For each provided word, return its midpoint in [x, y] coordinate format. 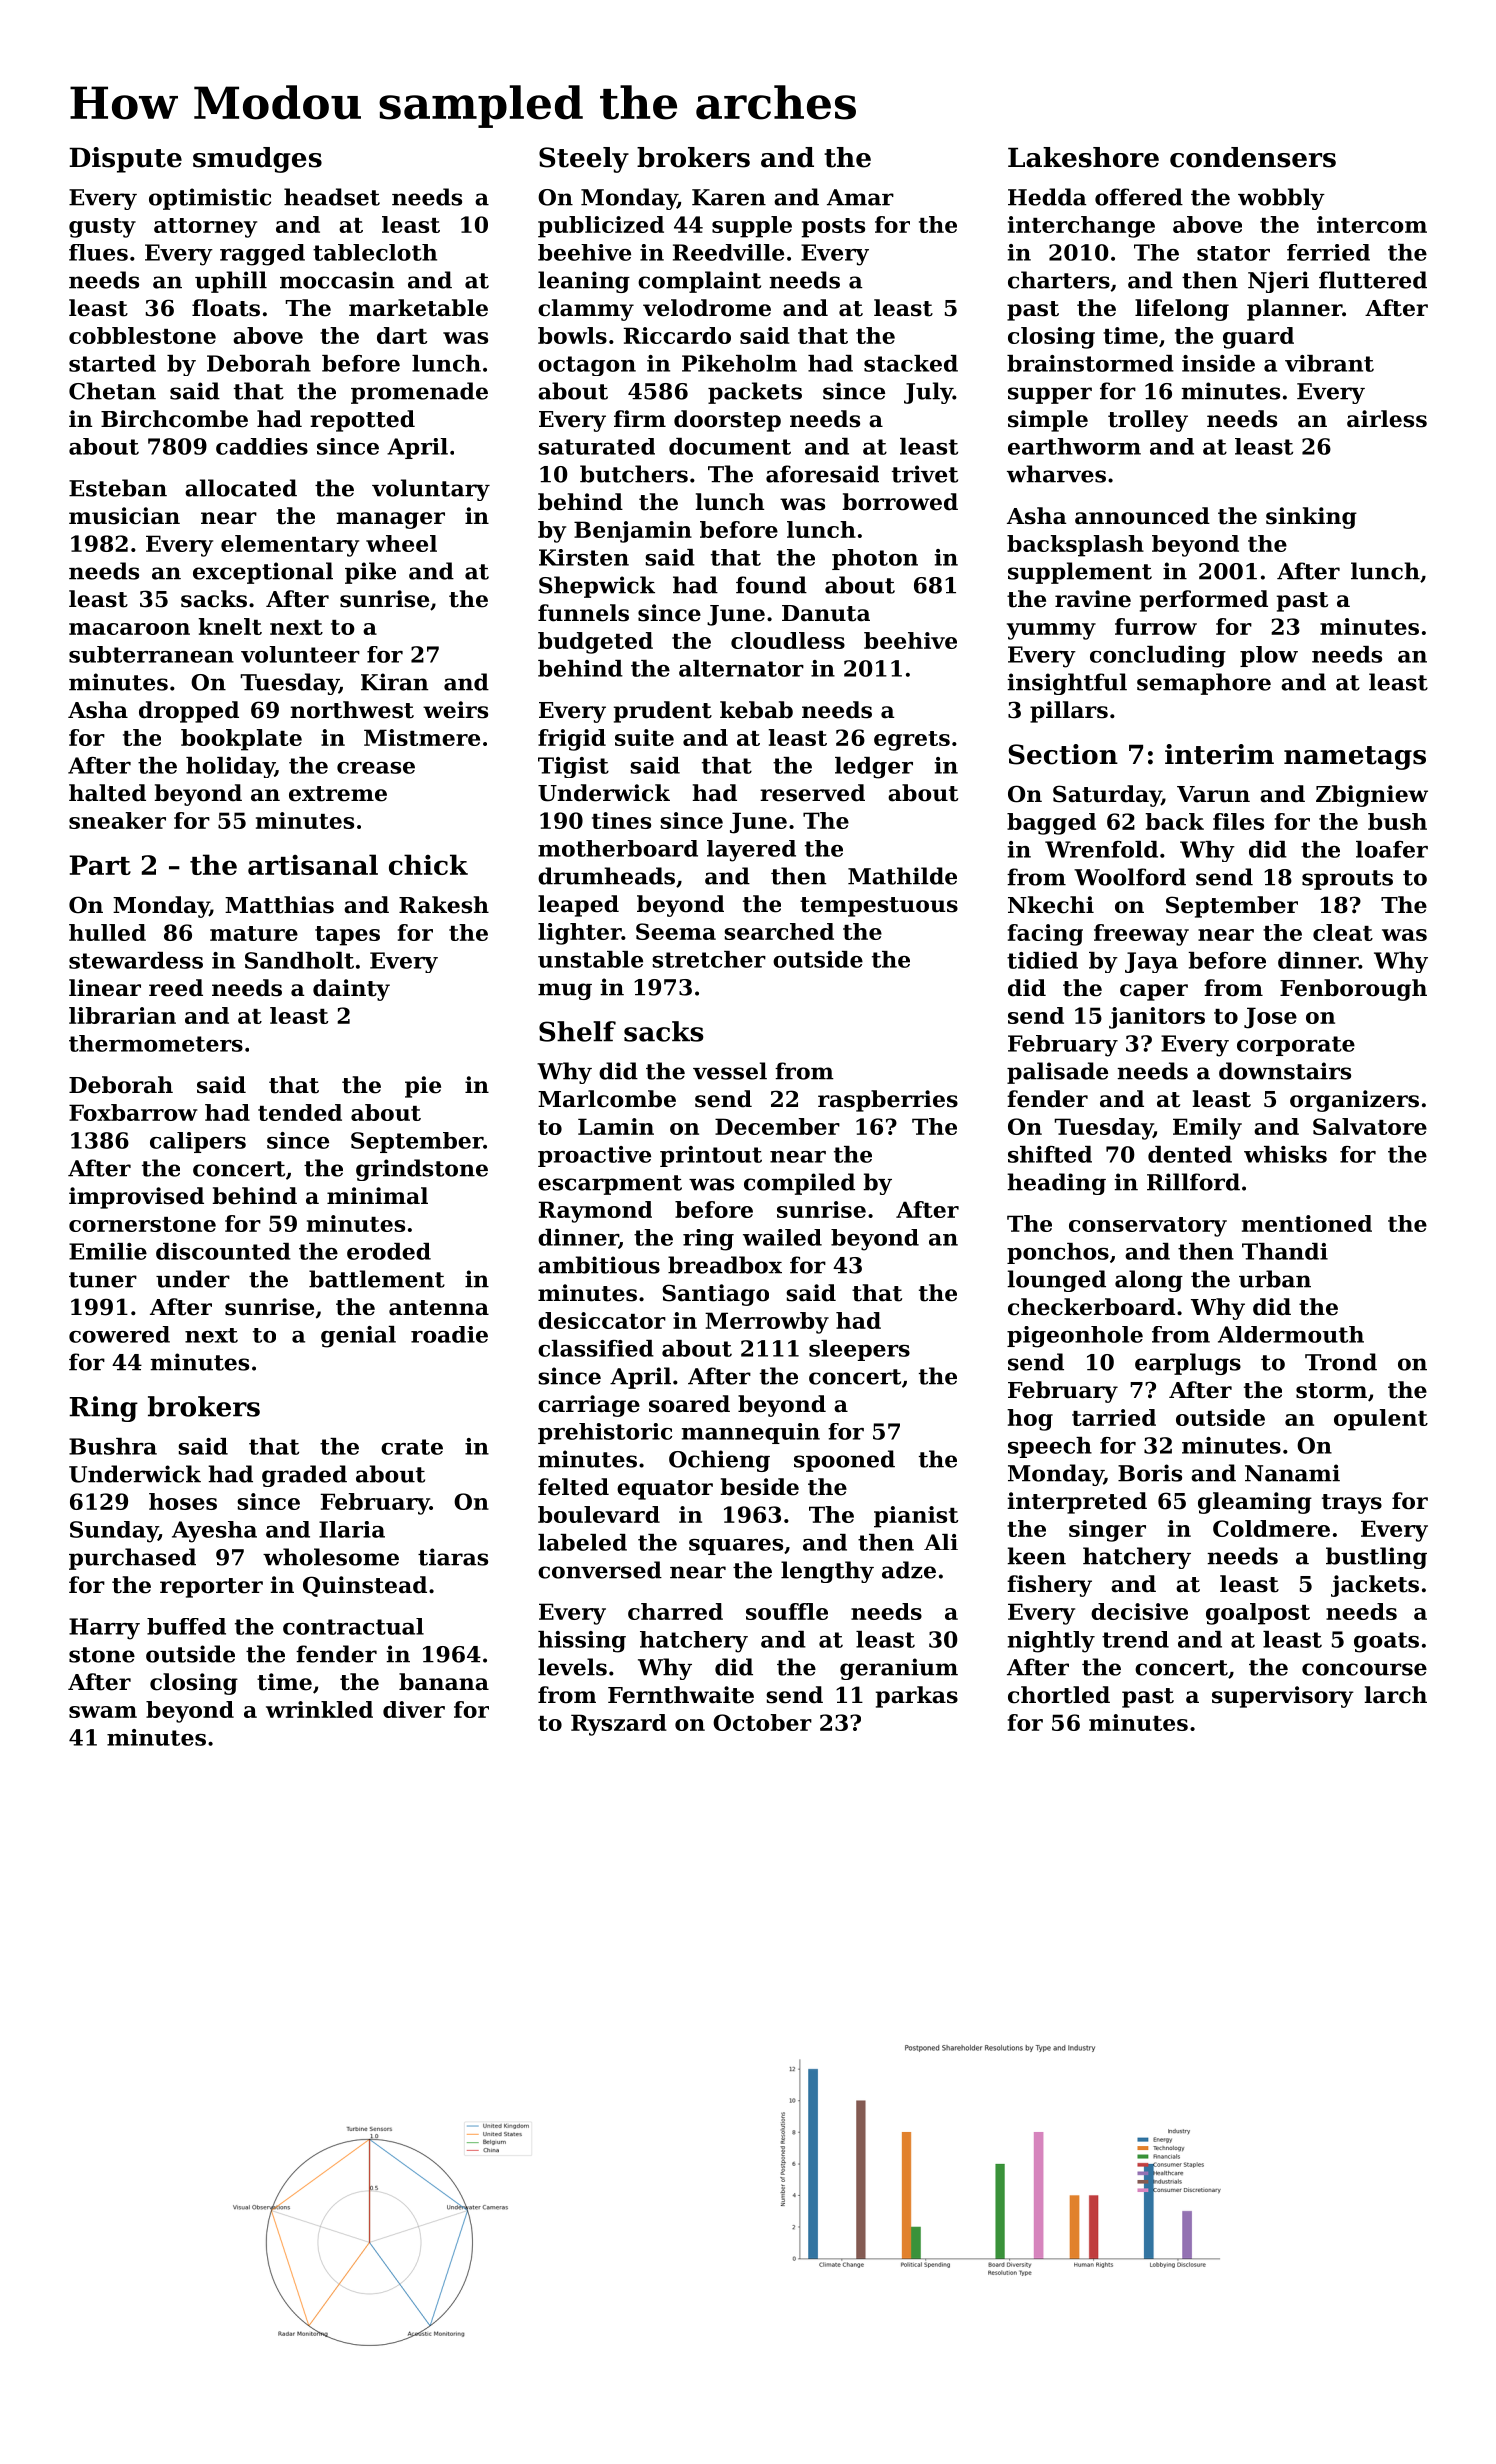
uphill [231, 282]
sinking [1311, 518]
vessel [730, 1071]
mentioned [1307, 1223]
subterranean [151, 654]
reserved [812, 793]
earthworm [1074, 446]
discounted [223, 1251]
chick [428, 864]
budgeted [595, 643]
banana [444, 1682]
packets [755, 393]
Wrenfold [1101, 849]
